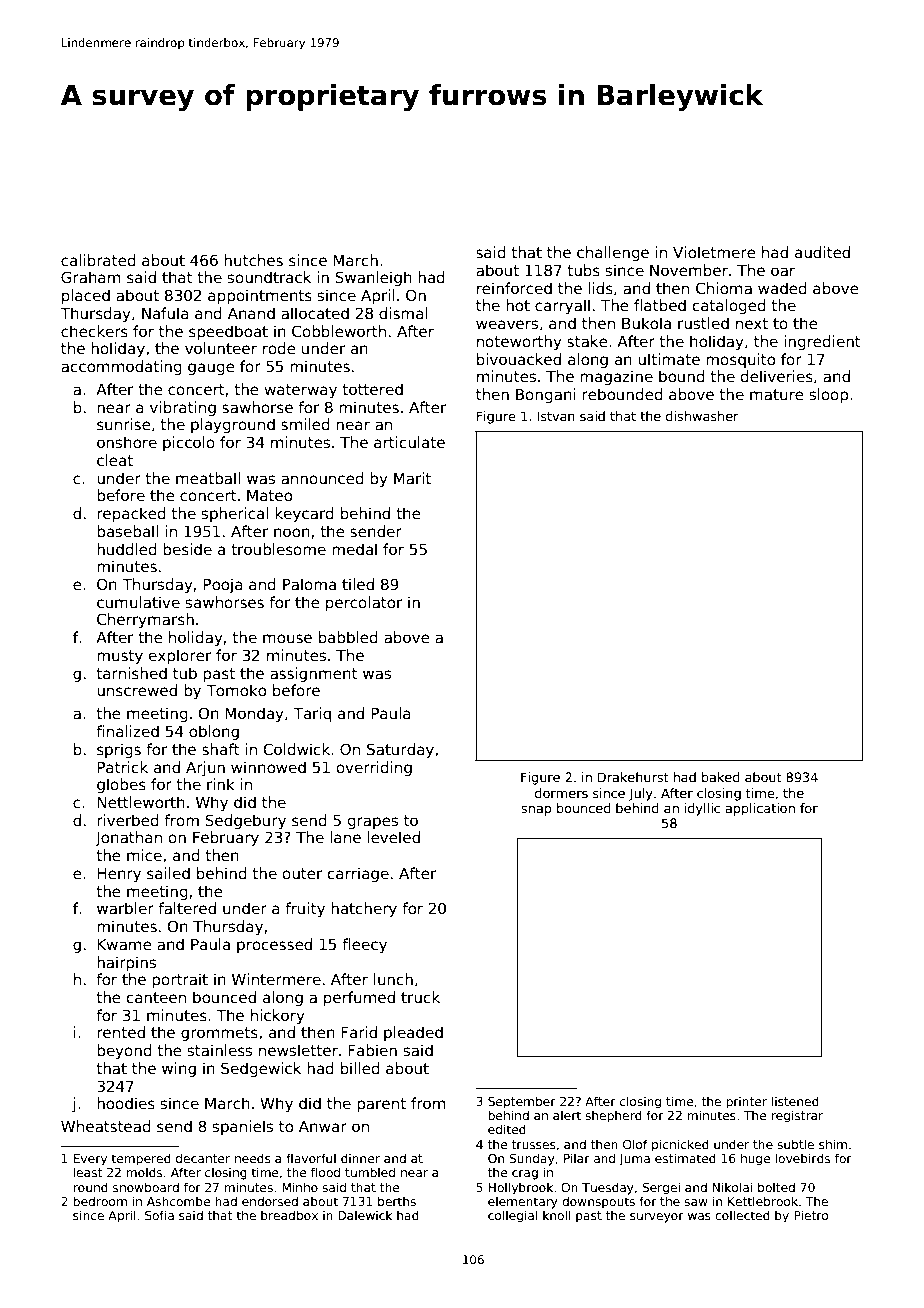 This page has height=1308, width=924. Describe the element at coordinates (348, 637) in the page. I see `babbled` at that location.
